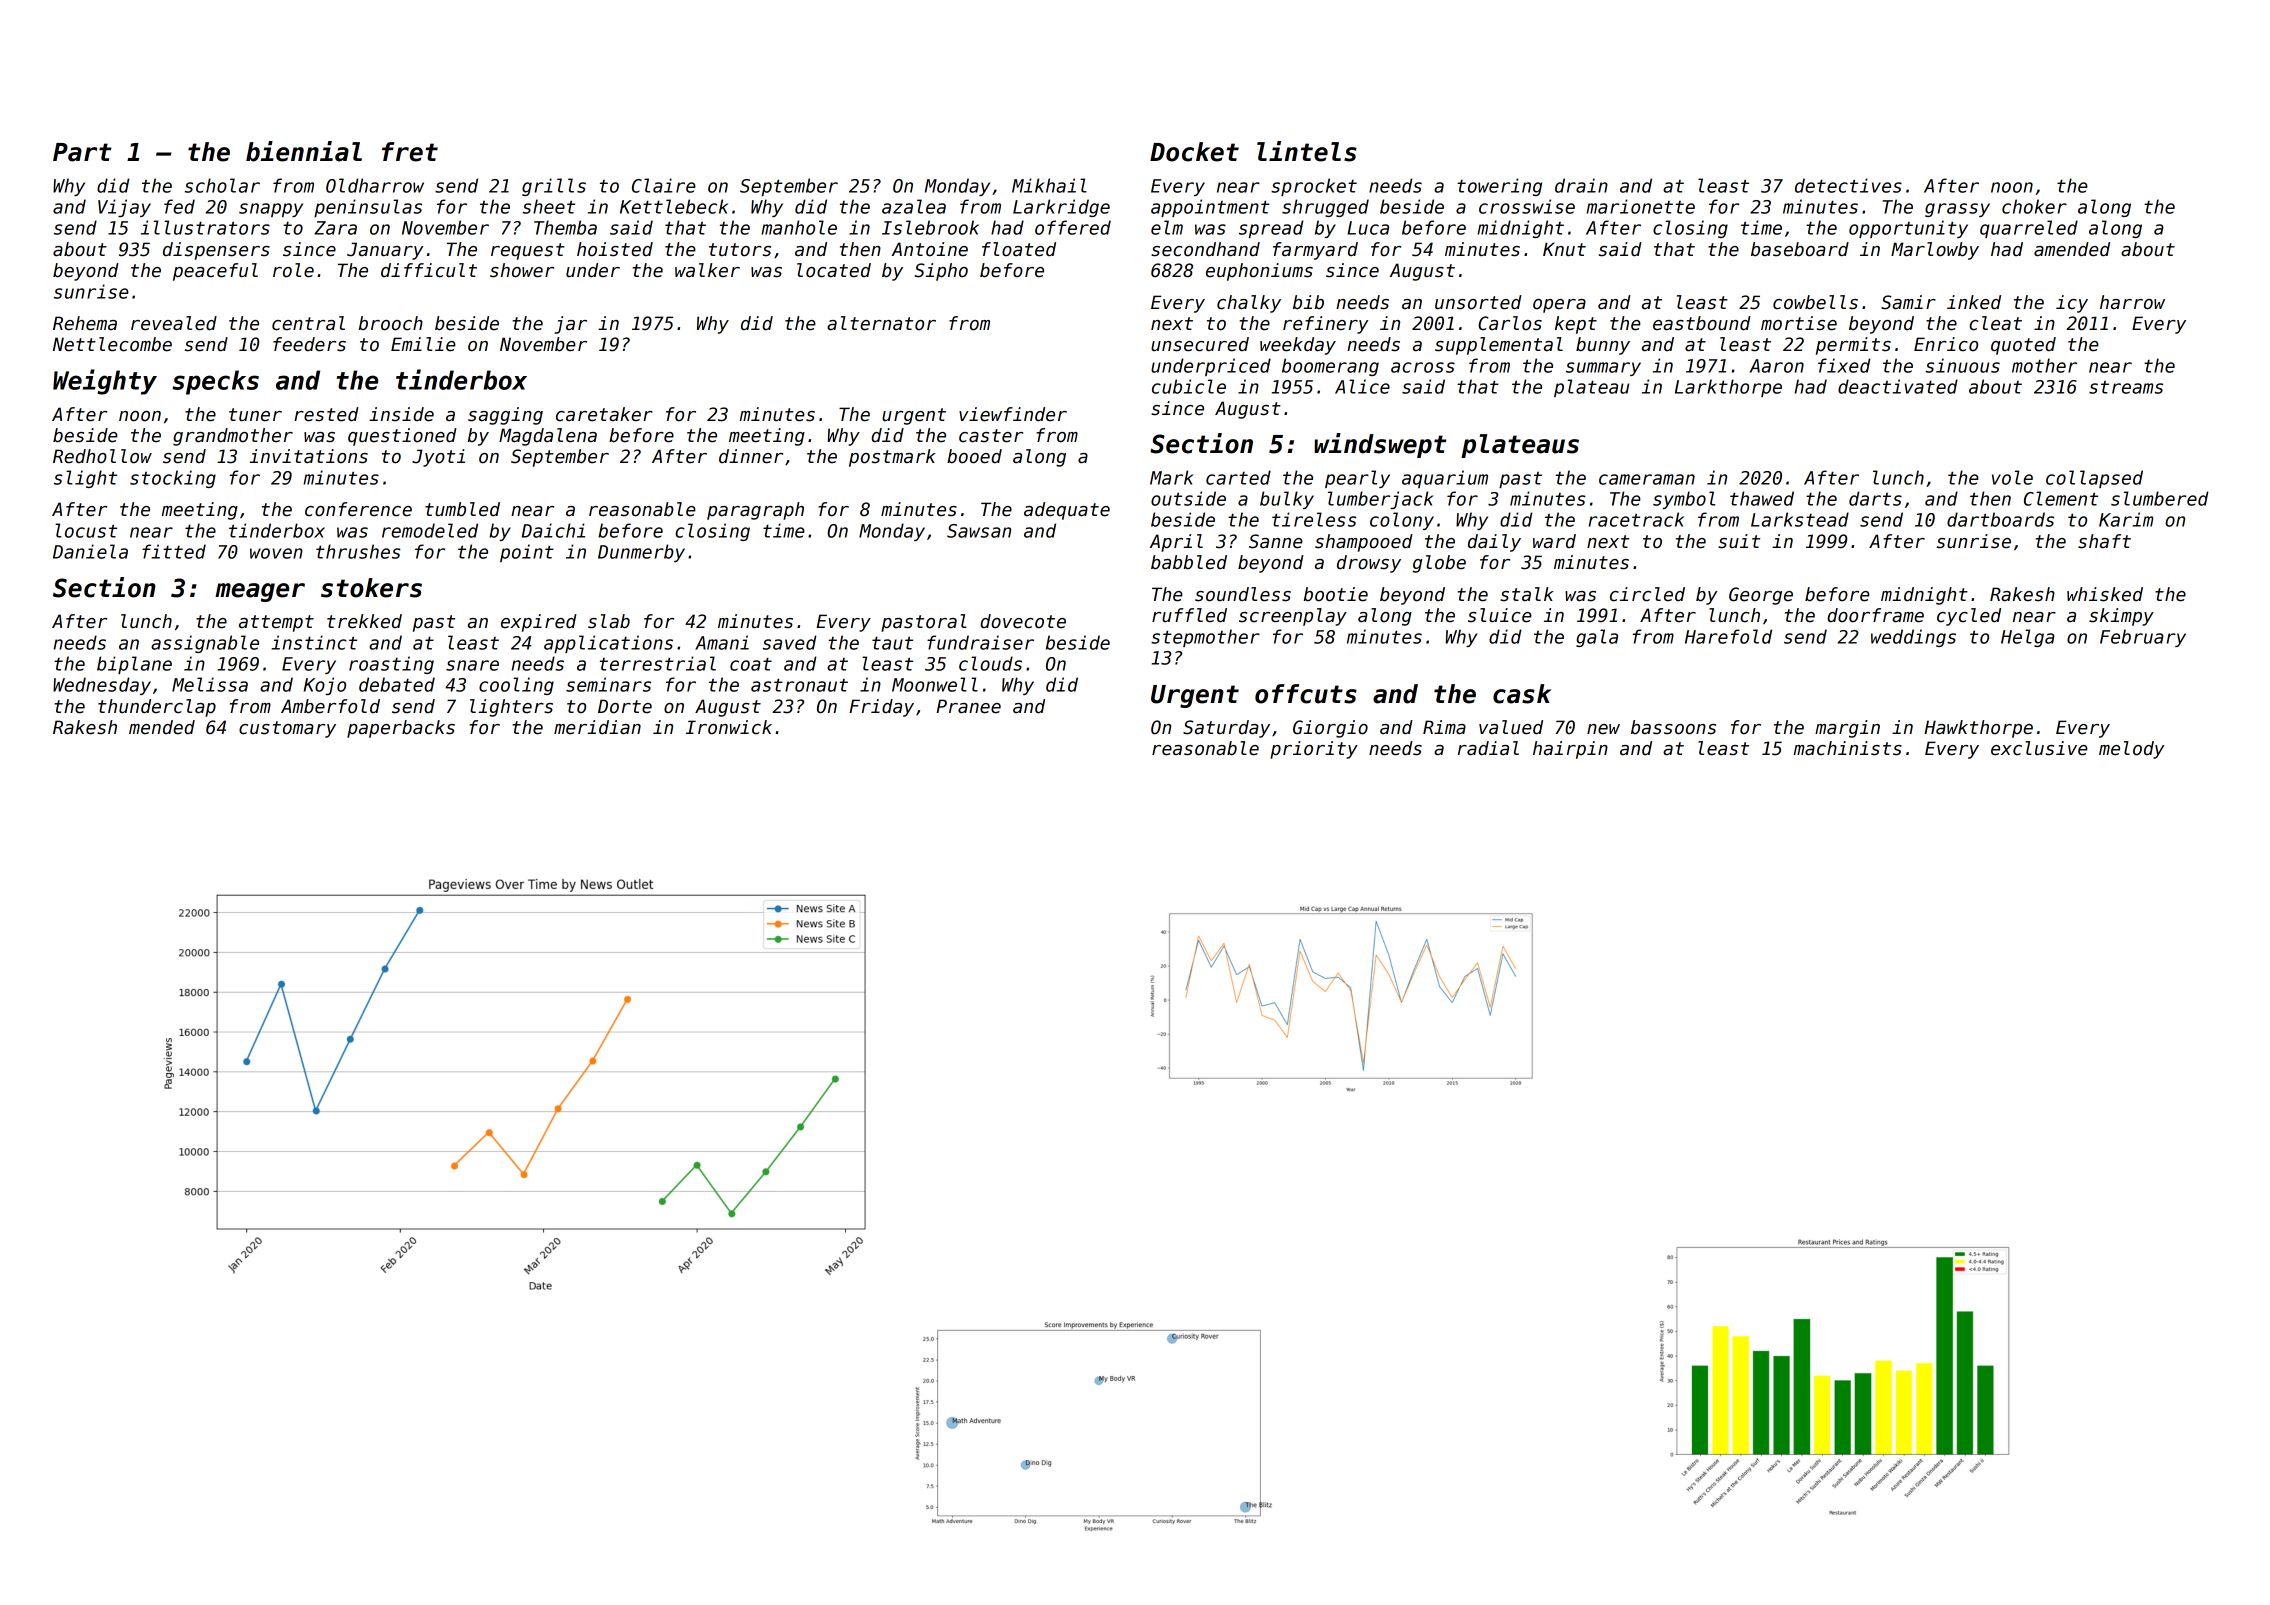 This document has width=2270, height=1605. Describe the element at coordinates (1194, 152) in the document. I see `Docket` at that location.
